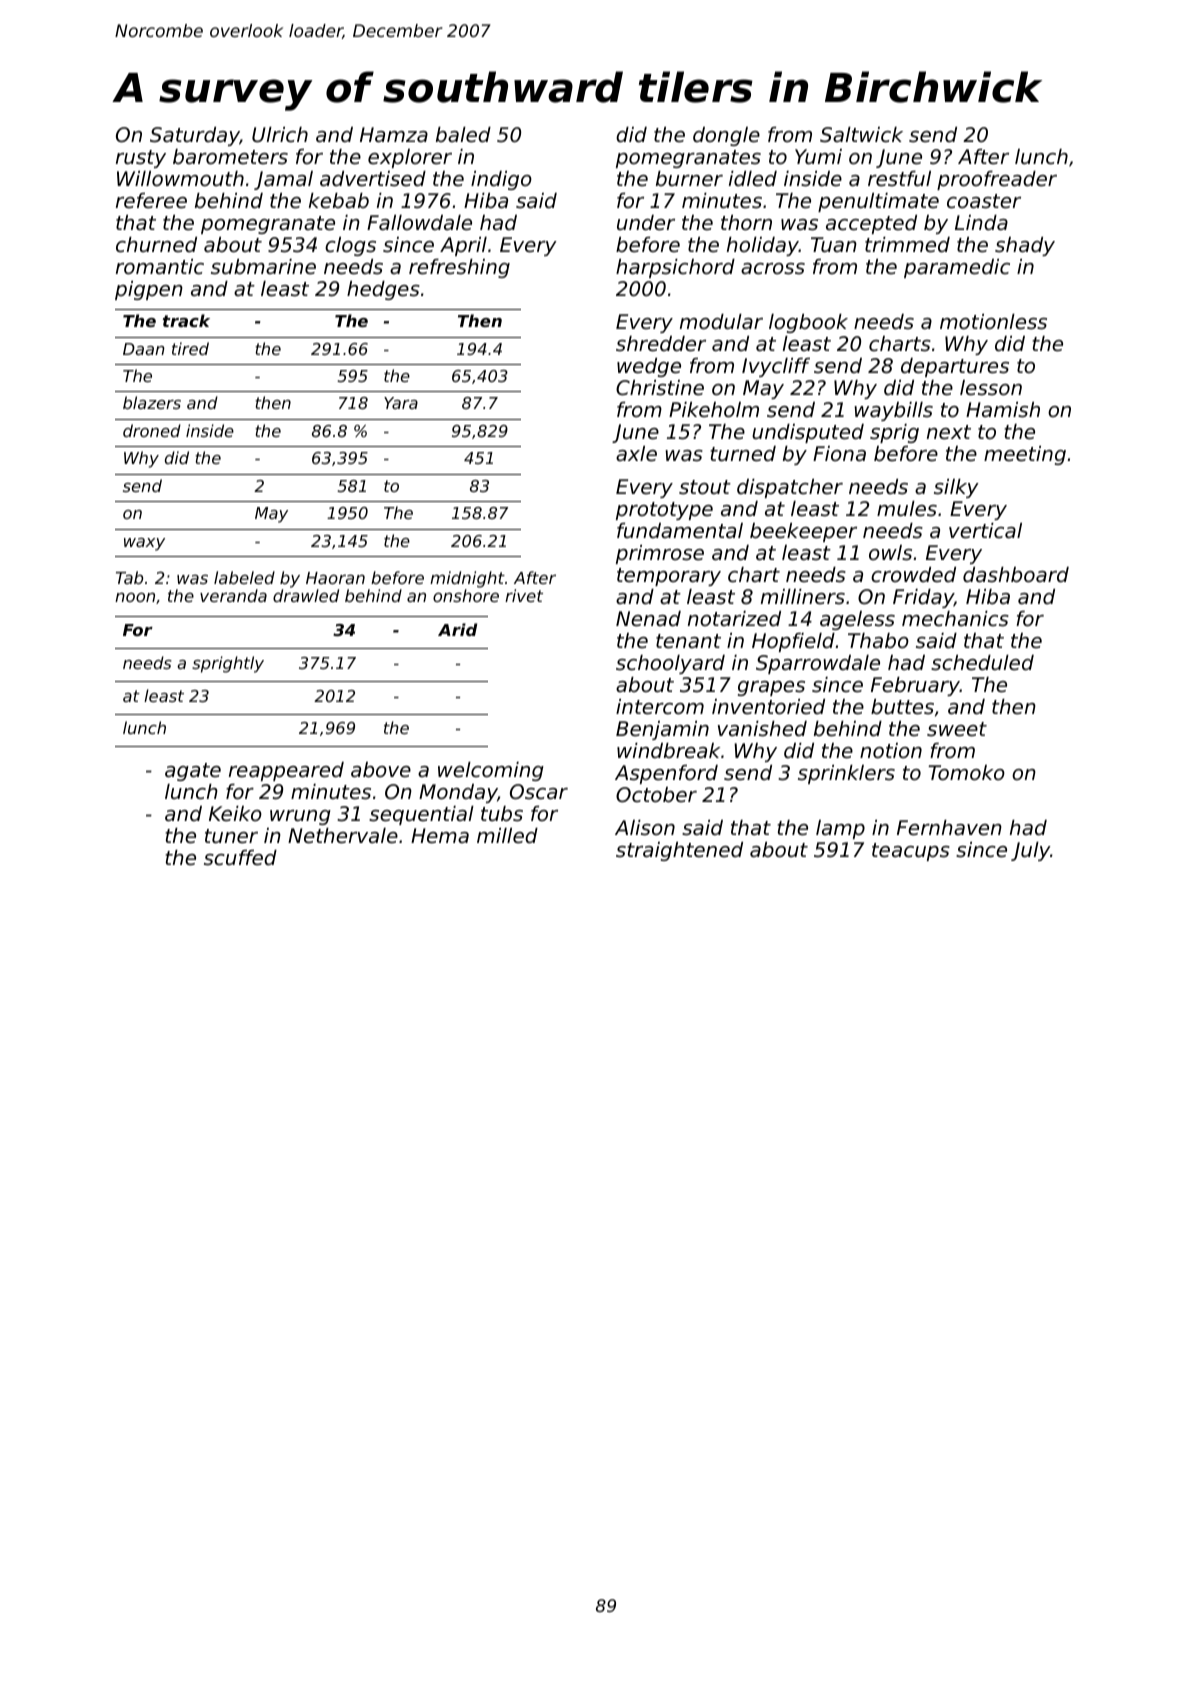  I want to click on Nethervale, so click(343, 836).
